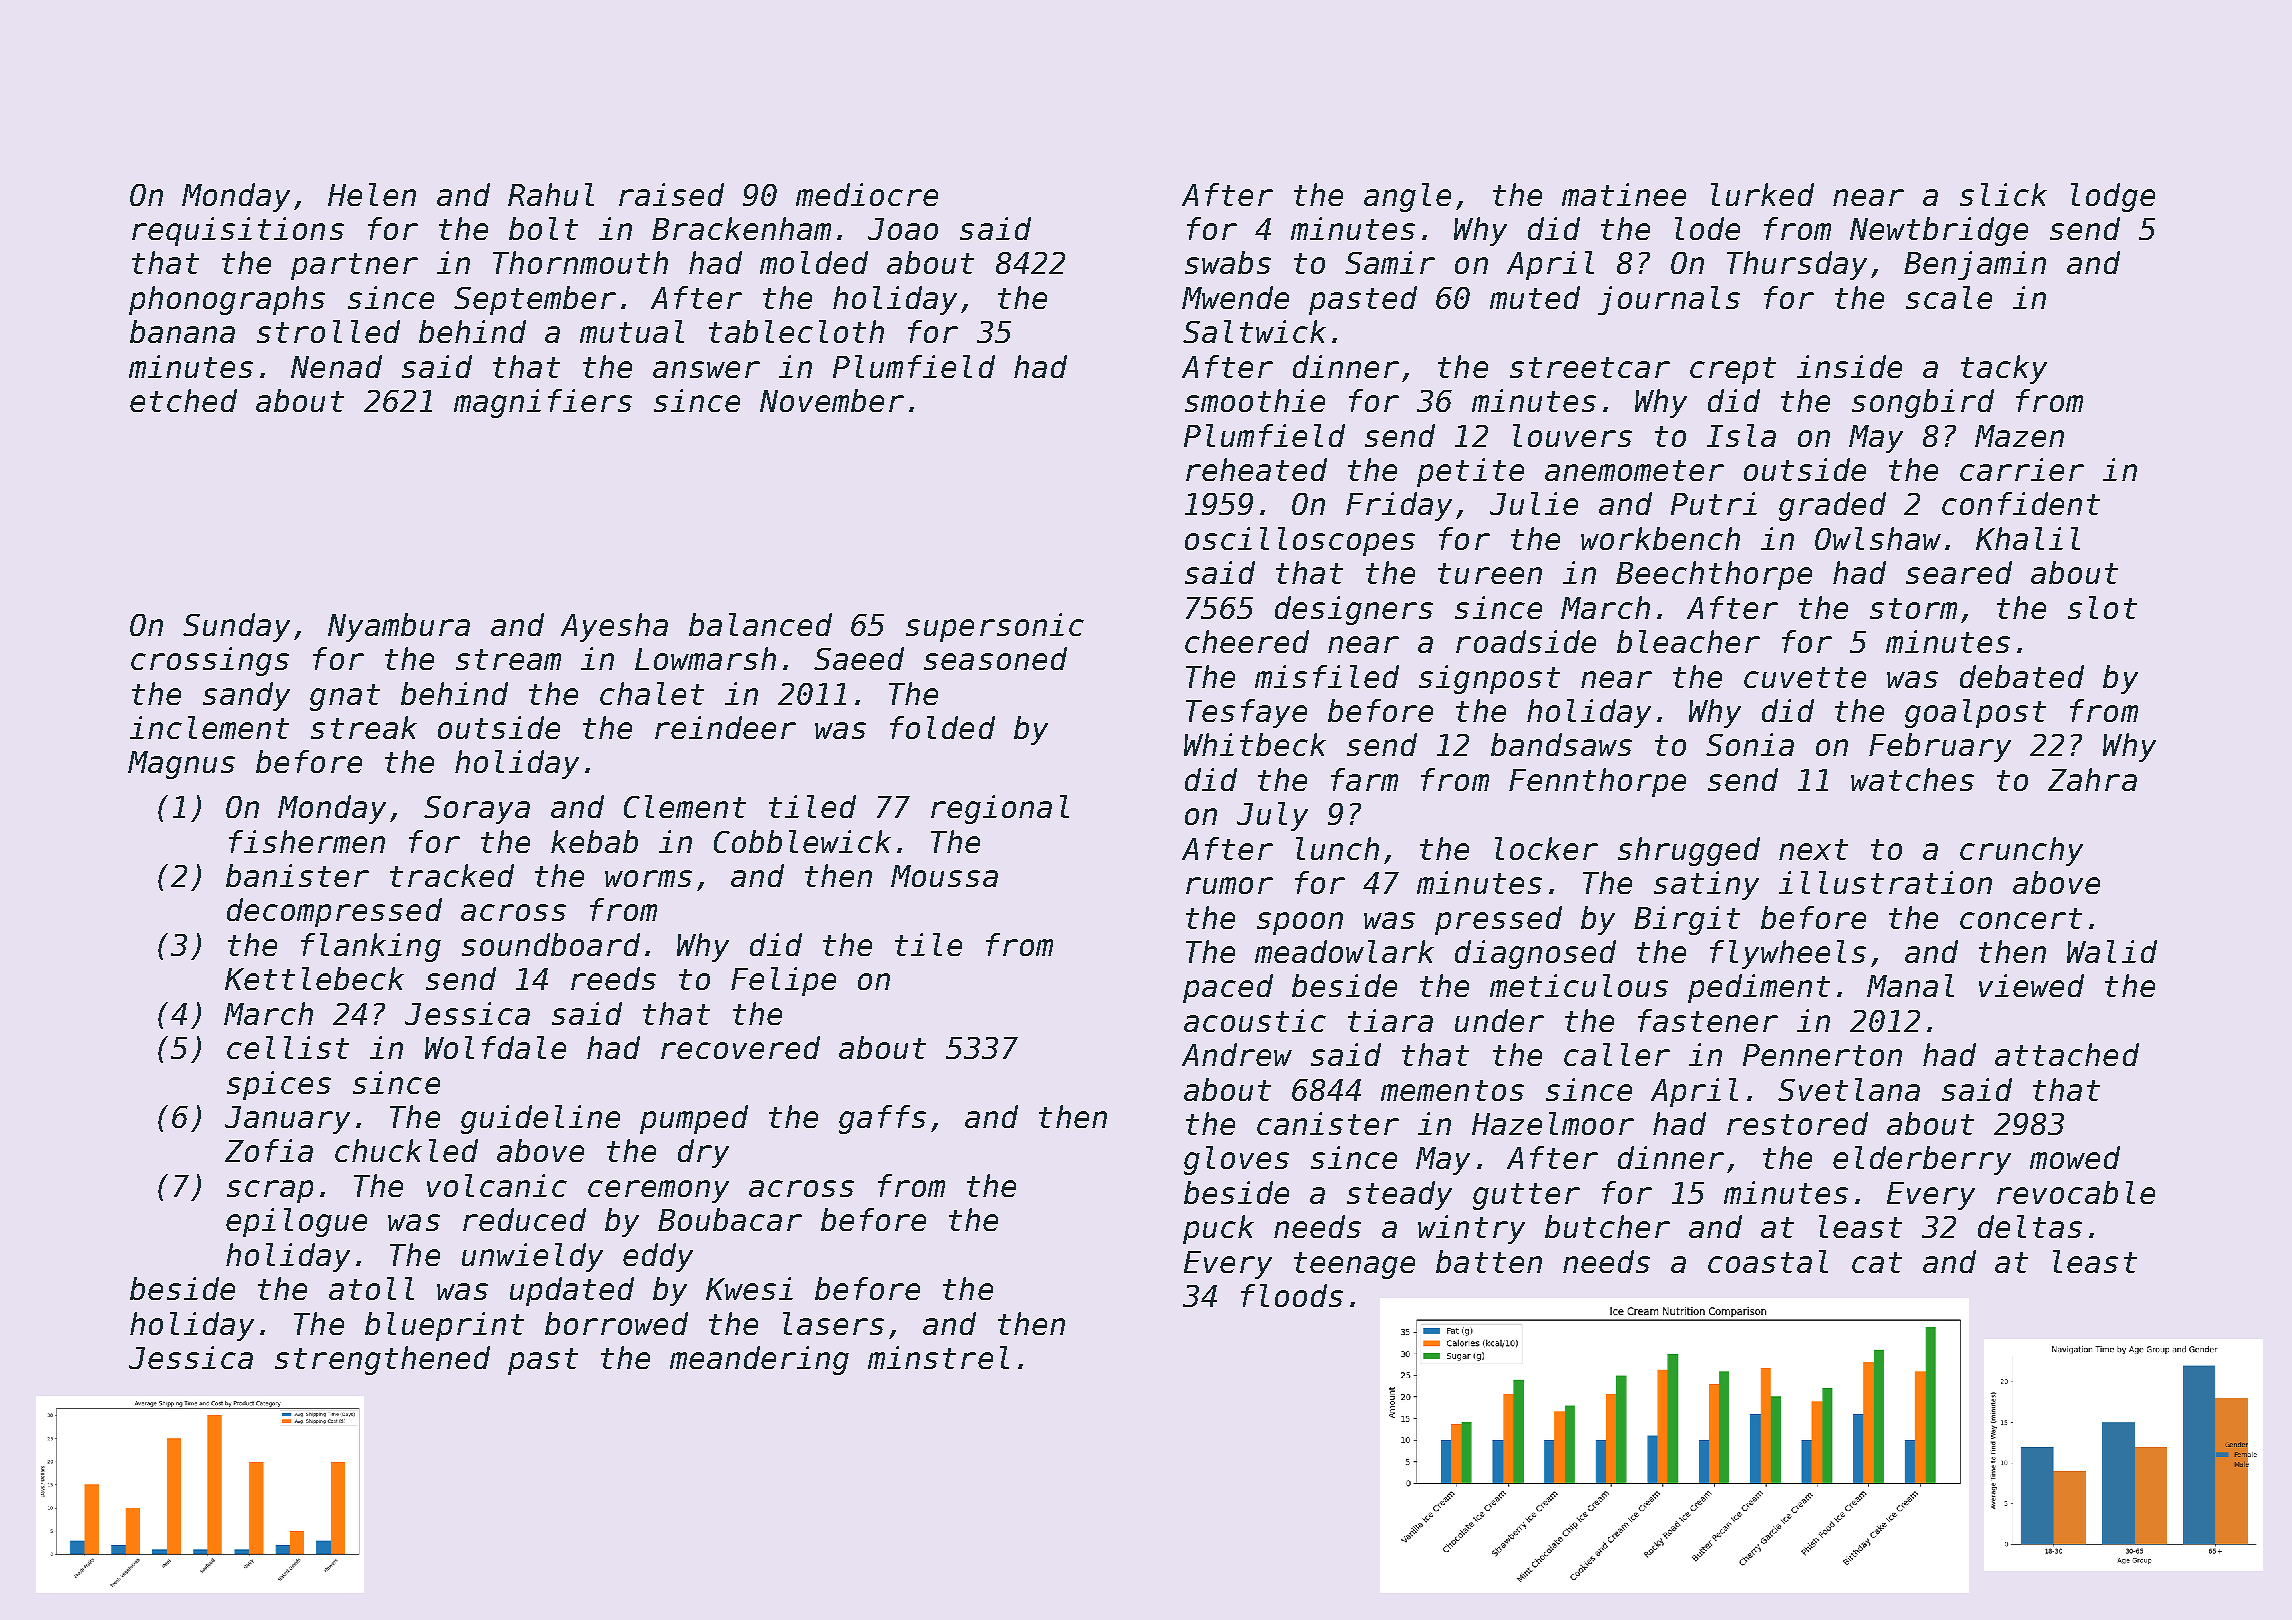 This image has width=2292, height=1620. What do you see at coordinates (694, 1119) in the image?
I see `pumped` at bounding box center [694, 1119].
